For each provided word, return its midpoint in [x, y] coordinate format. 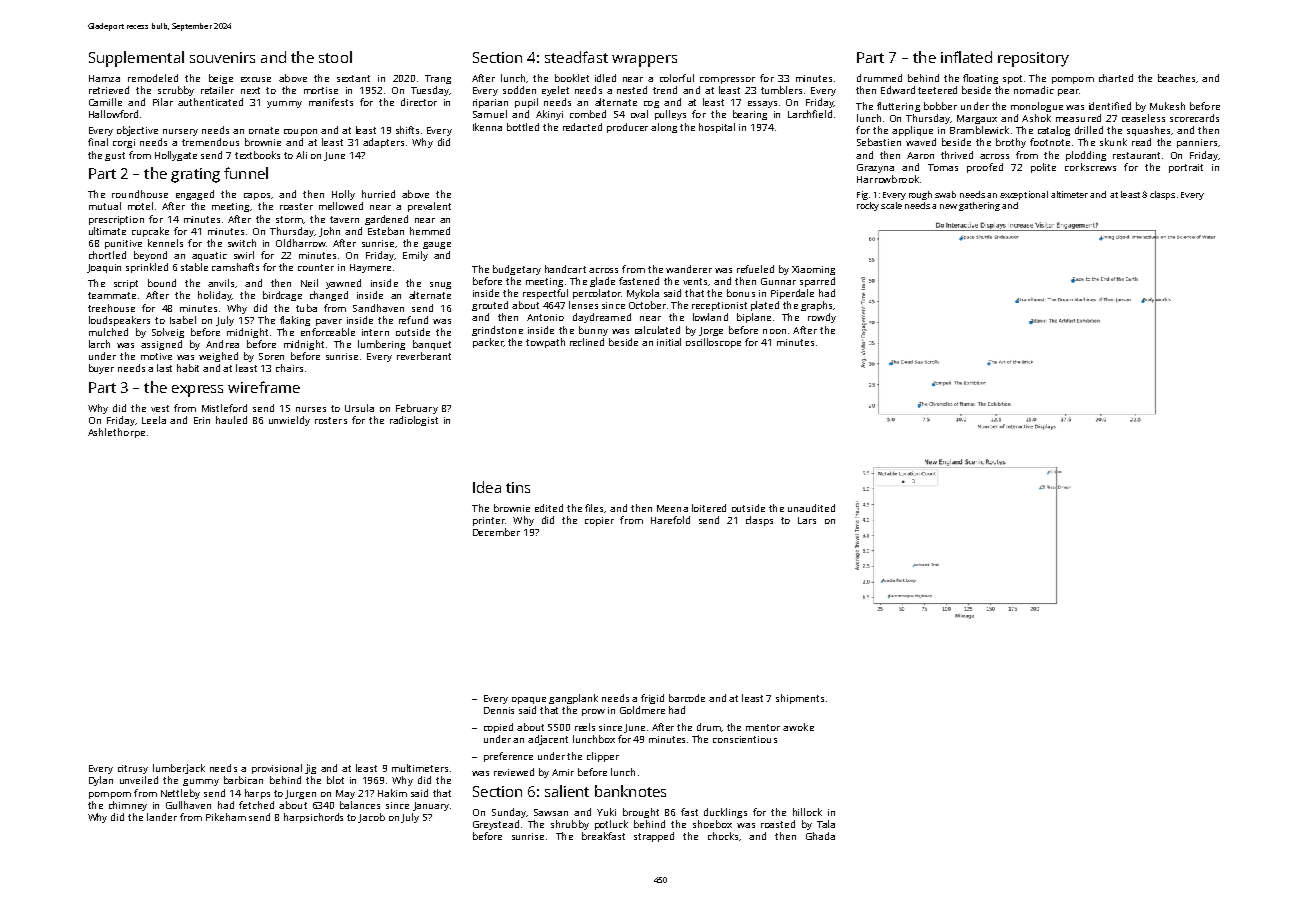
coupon [300, 132]
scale [891, 205]
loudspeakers [119, 321]
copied [498, 728]
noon [774, 331]
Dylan [101, 781]
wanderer [689, 269]
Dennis [499, 710]
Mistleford [224, 408]
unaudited [811, 508]
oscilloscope [713, 343]
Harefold [670, 520]
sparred [817, 282]
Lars [807, 520]
